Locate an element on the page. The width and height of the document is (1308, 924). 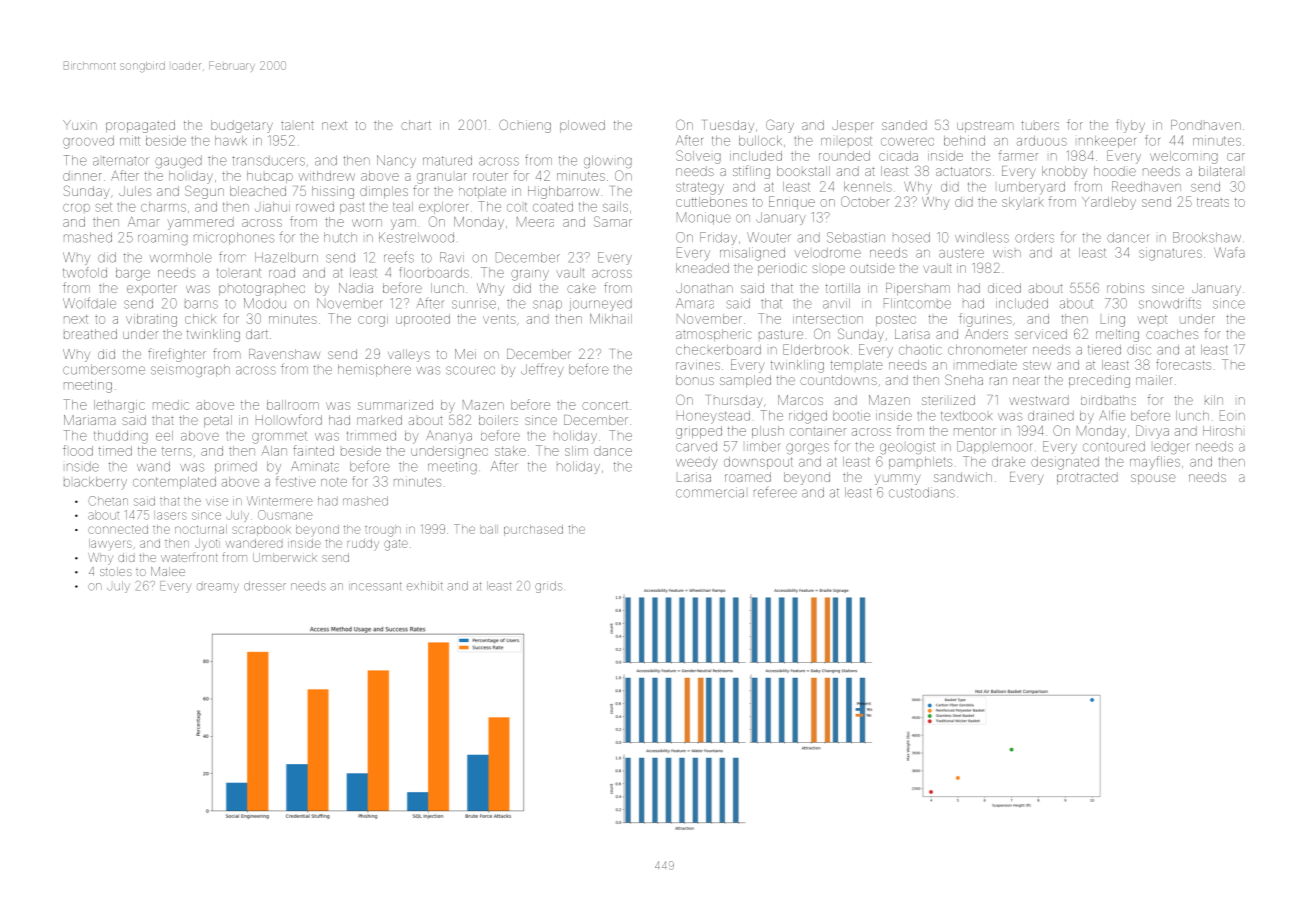
Wouter is located at coordinates (769, 237).
